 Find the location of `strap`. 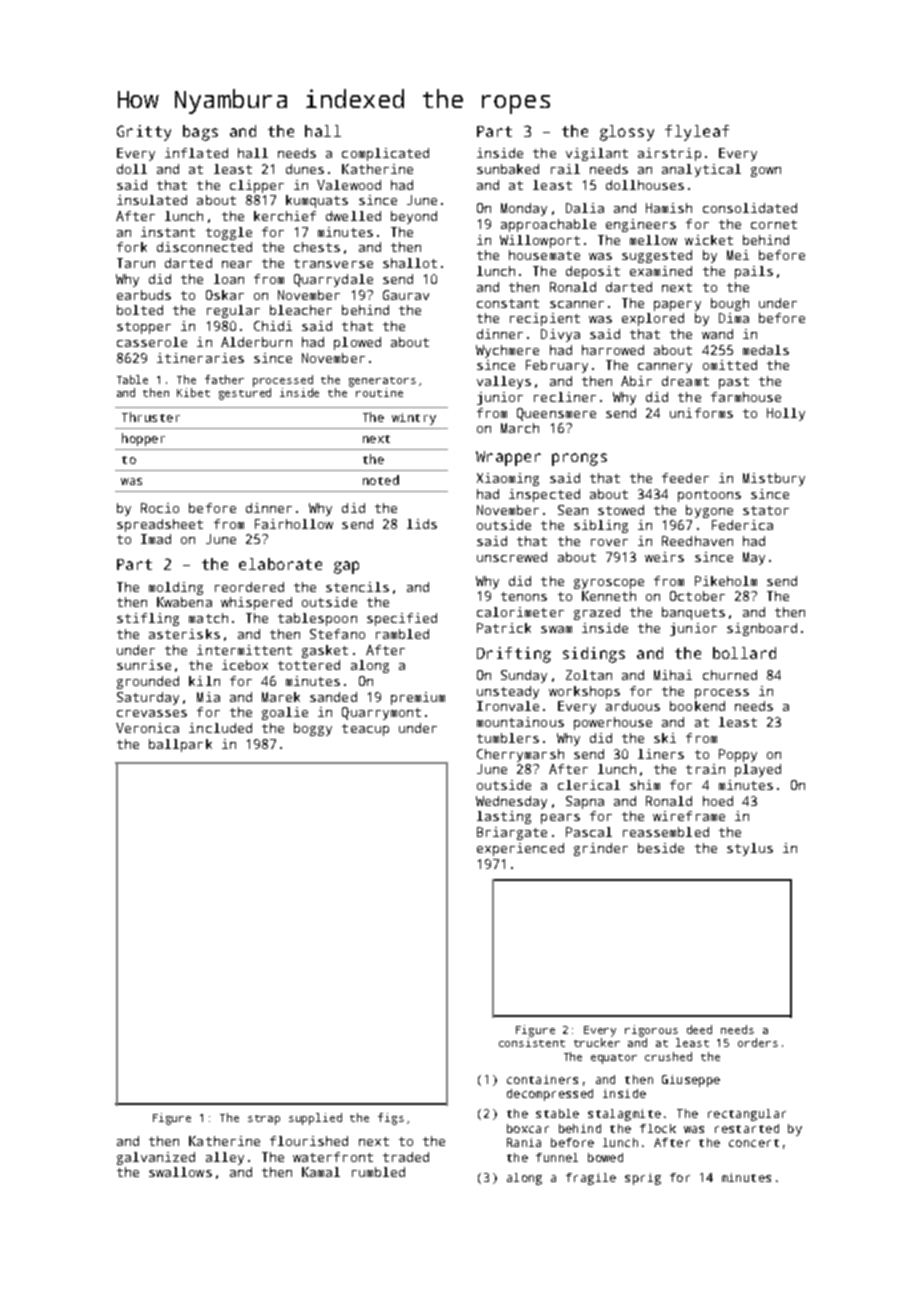

strap is located at coordinates (264, 1120).
